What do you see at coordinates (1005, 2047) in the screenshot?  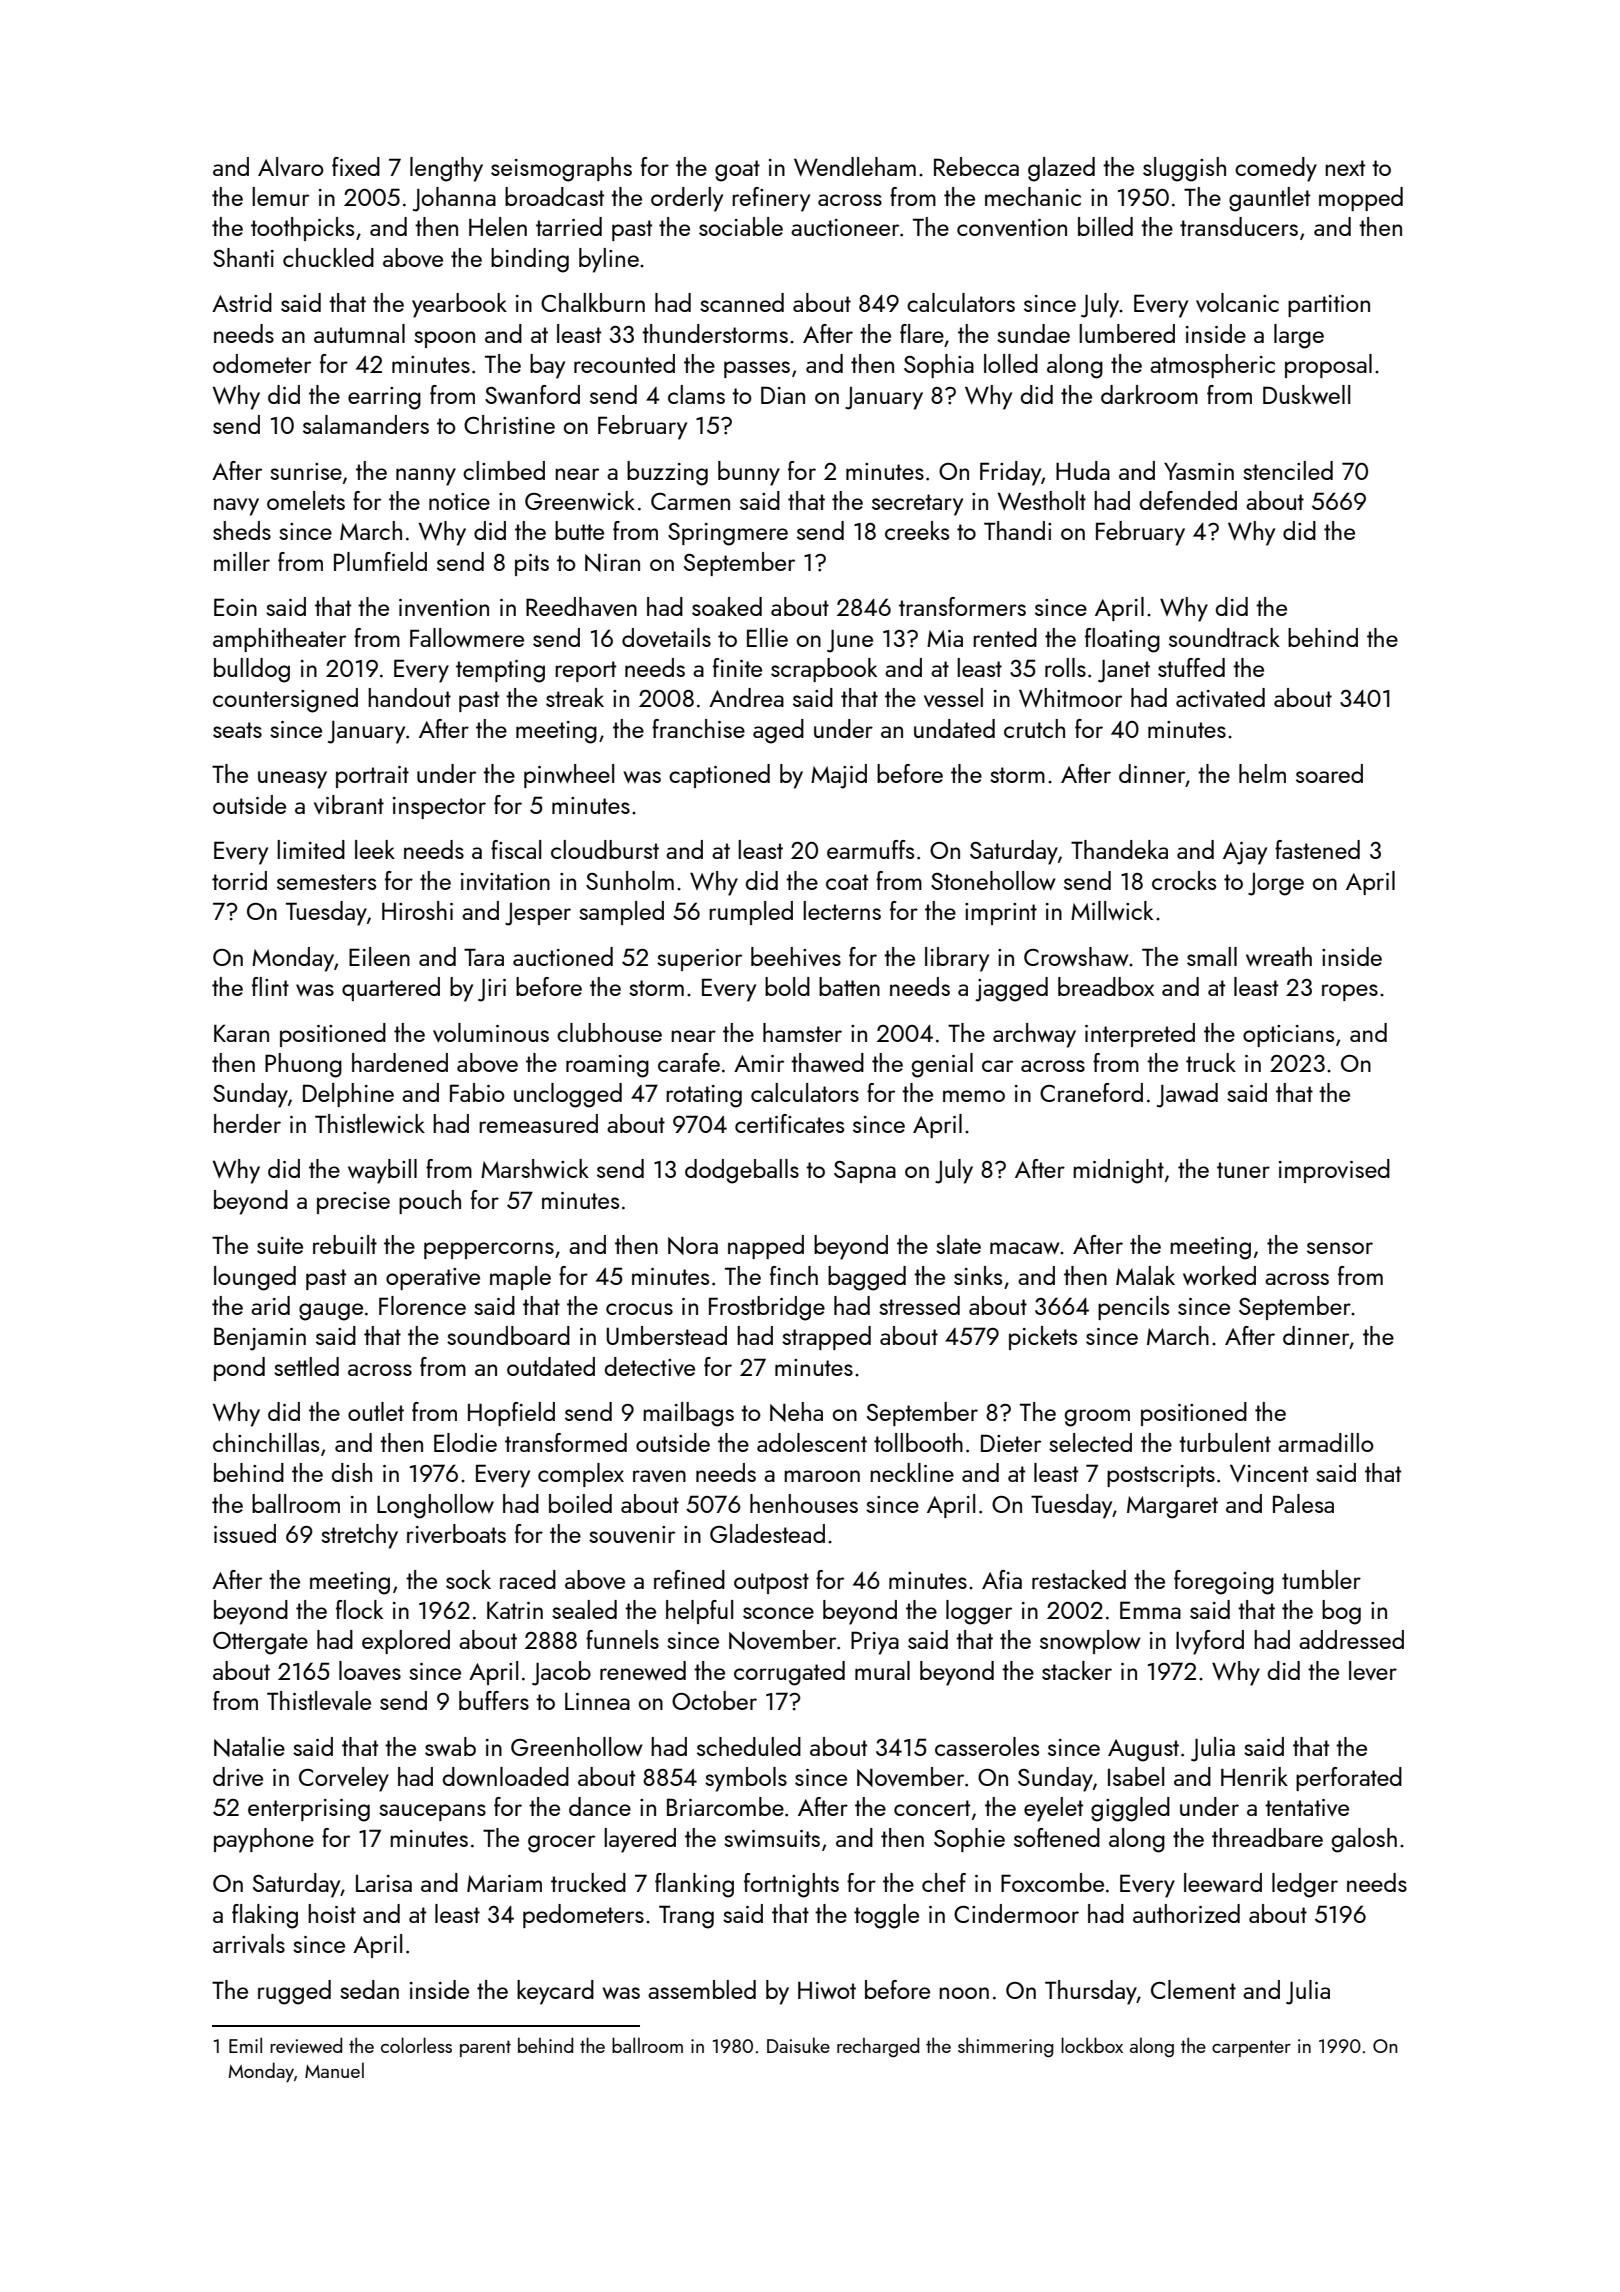 I see `shimmering` at bounding box center [1005, 2047].
